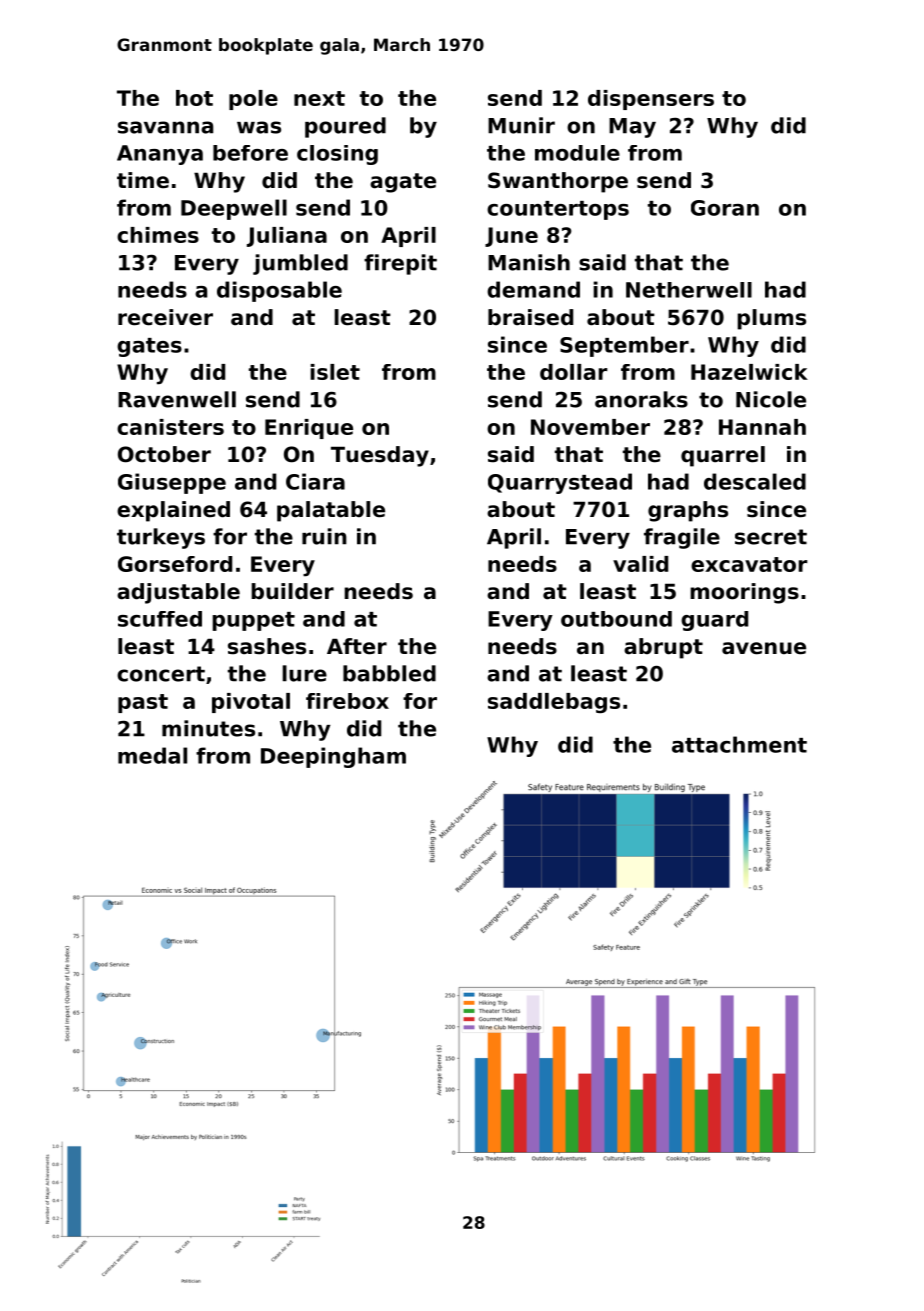 The height and width of the screenshot is (1311, 924). What do you see at coordinates (194, 98) in the screenshot?
I see `hot` at bounding box center [194, 98].
